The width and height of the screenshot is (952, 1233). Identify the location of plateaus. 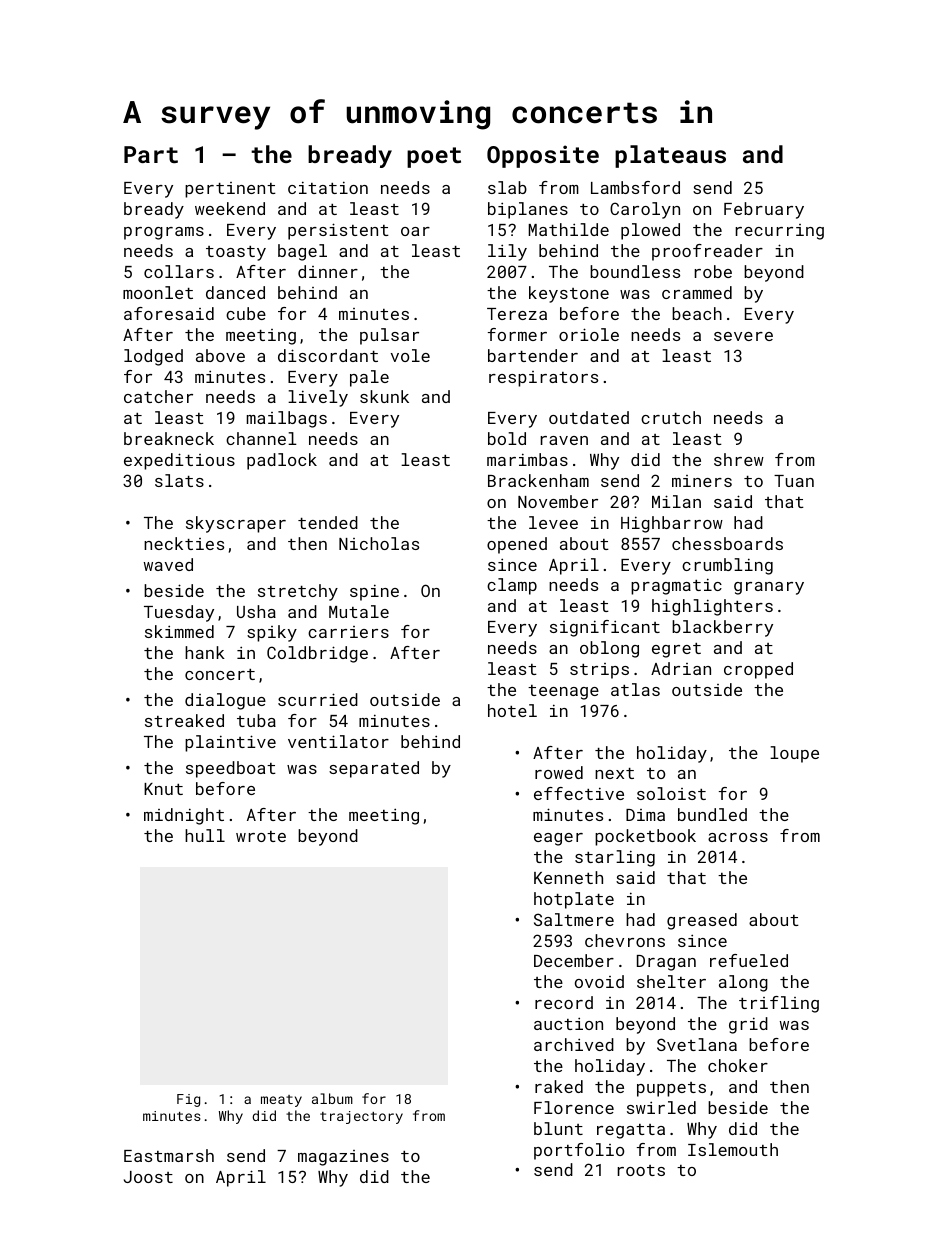
(670, 156).
